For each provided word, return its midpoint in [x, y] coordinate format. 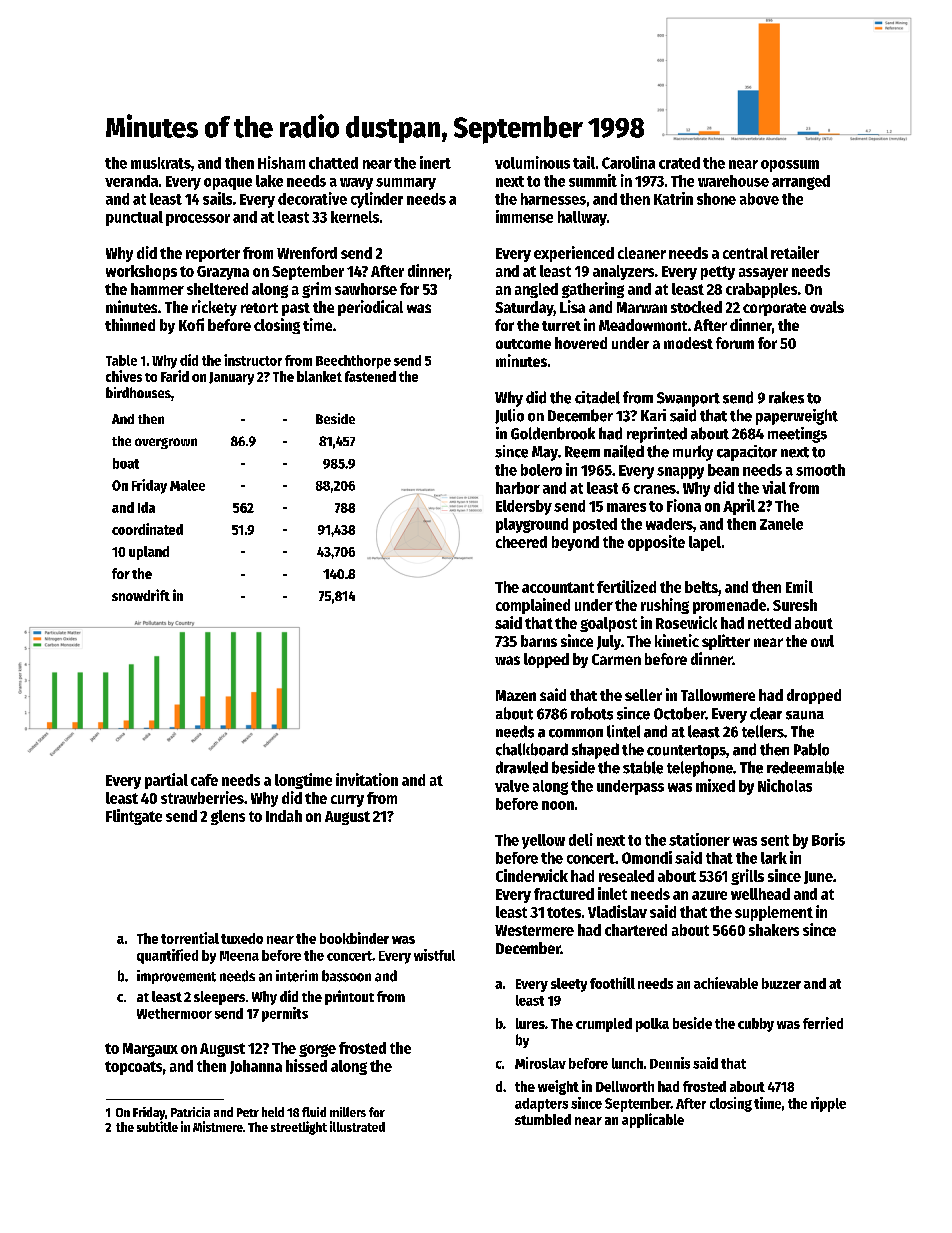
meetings [797, 435]
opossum [790, 166]
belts [701, 587]
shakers [774, 930]
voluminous [532, 162]
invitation [367, 779]
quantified [167, 956]
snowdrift [141, 595]
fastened [370, 376]
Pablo [811, 749]
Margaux [150, 1050]
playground [532, 525]
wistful [434, 955]
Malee [187, 485]
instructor [253, 360]
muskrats [161, 163]
